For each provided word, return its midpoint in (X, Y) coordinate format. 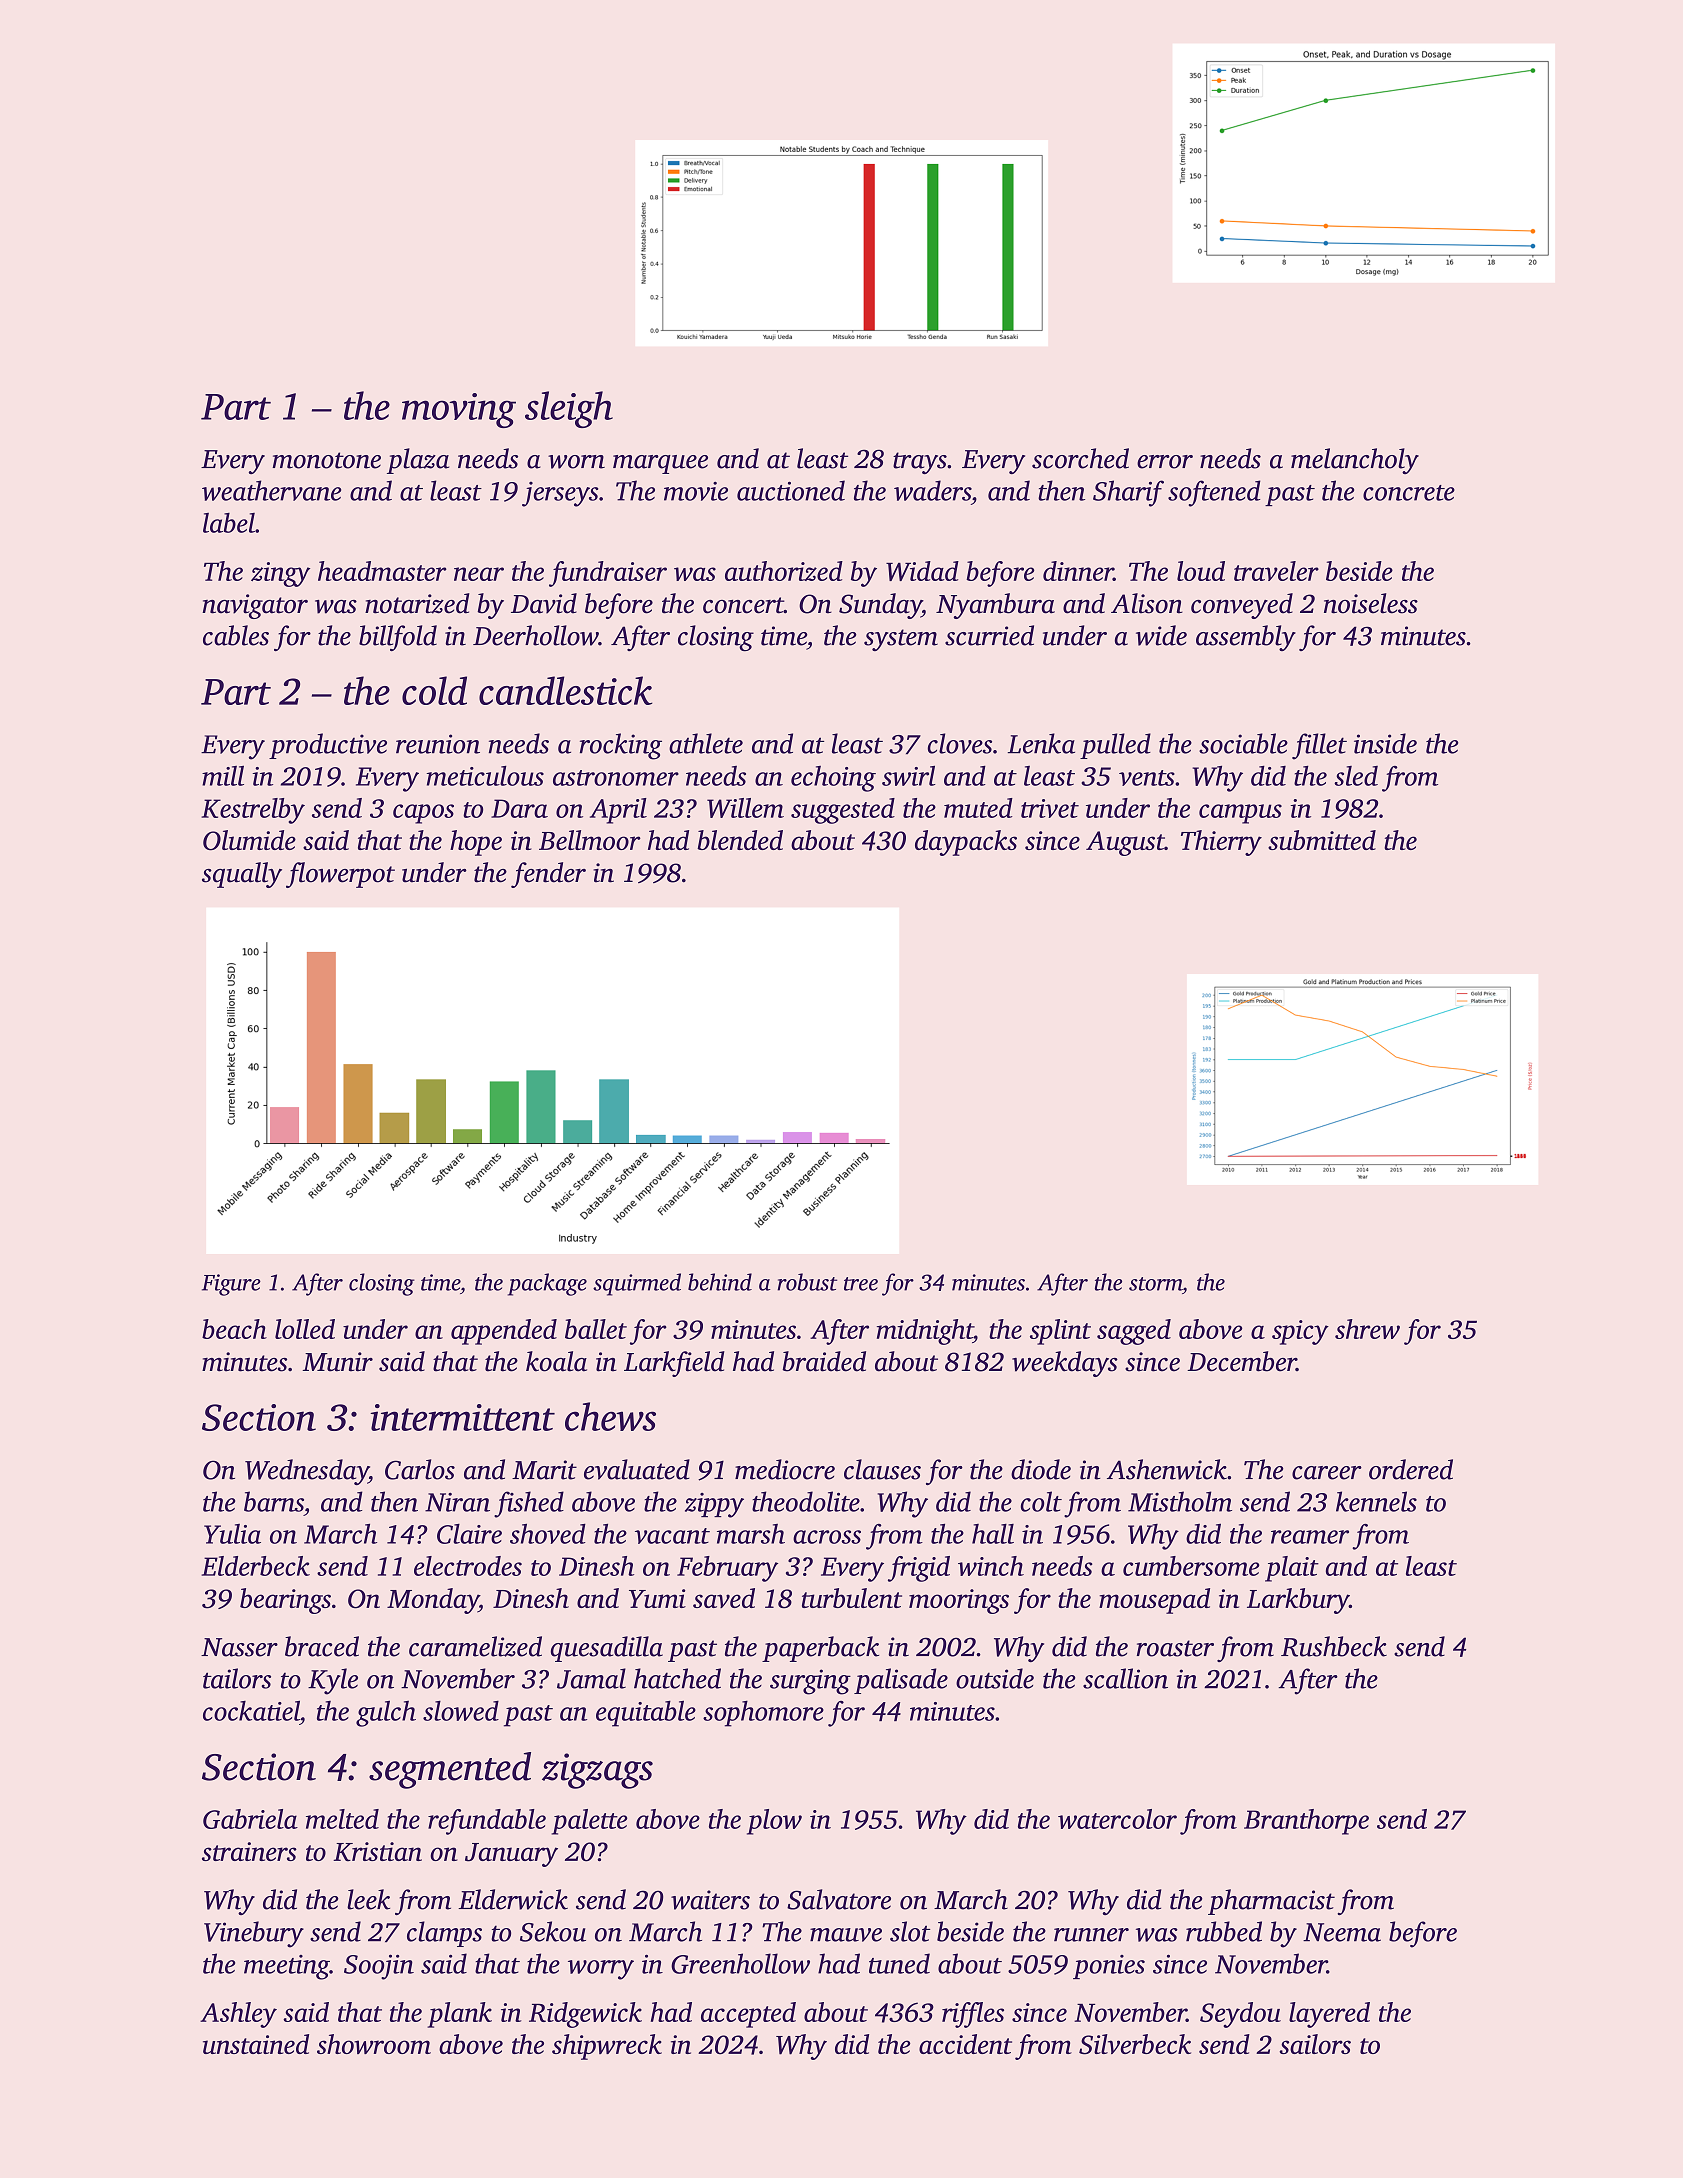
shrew (1367, 1329)
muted (978, 808)
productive (328, 746)
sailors (1315, 2044)
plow (774, 1822)
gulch (386, 1713)
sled (1356, 776)
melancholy (1355, 461)
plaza (418, 461)
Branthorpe (1306, 1822)
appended (504, 1332)
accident (965, 2044)
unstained (256, 2044)
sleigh (569, 409)
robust (807, 1282)
